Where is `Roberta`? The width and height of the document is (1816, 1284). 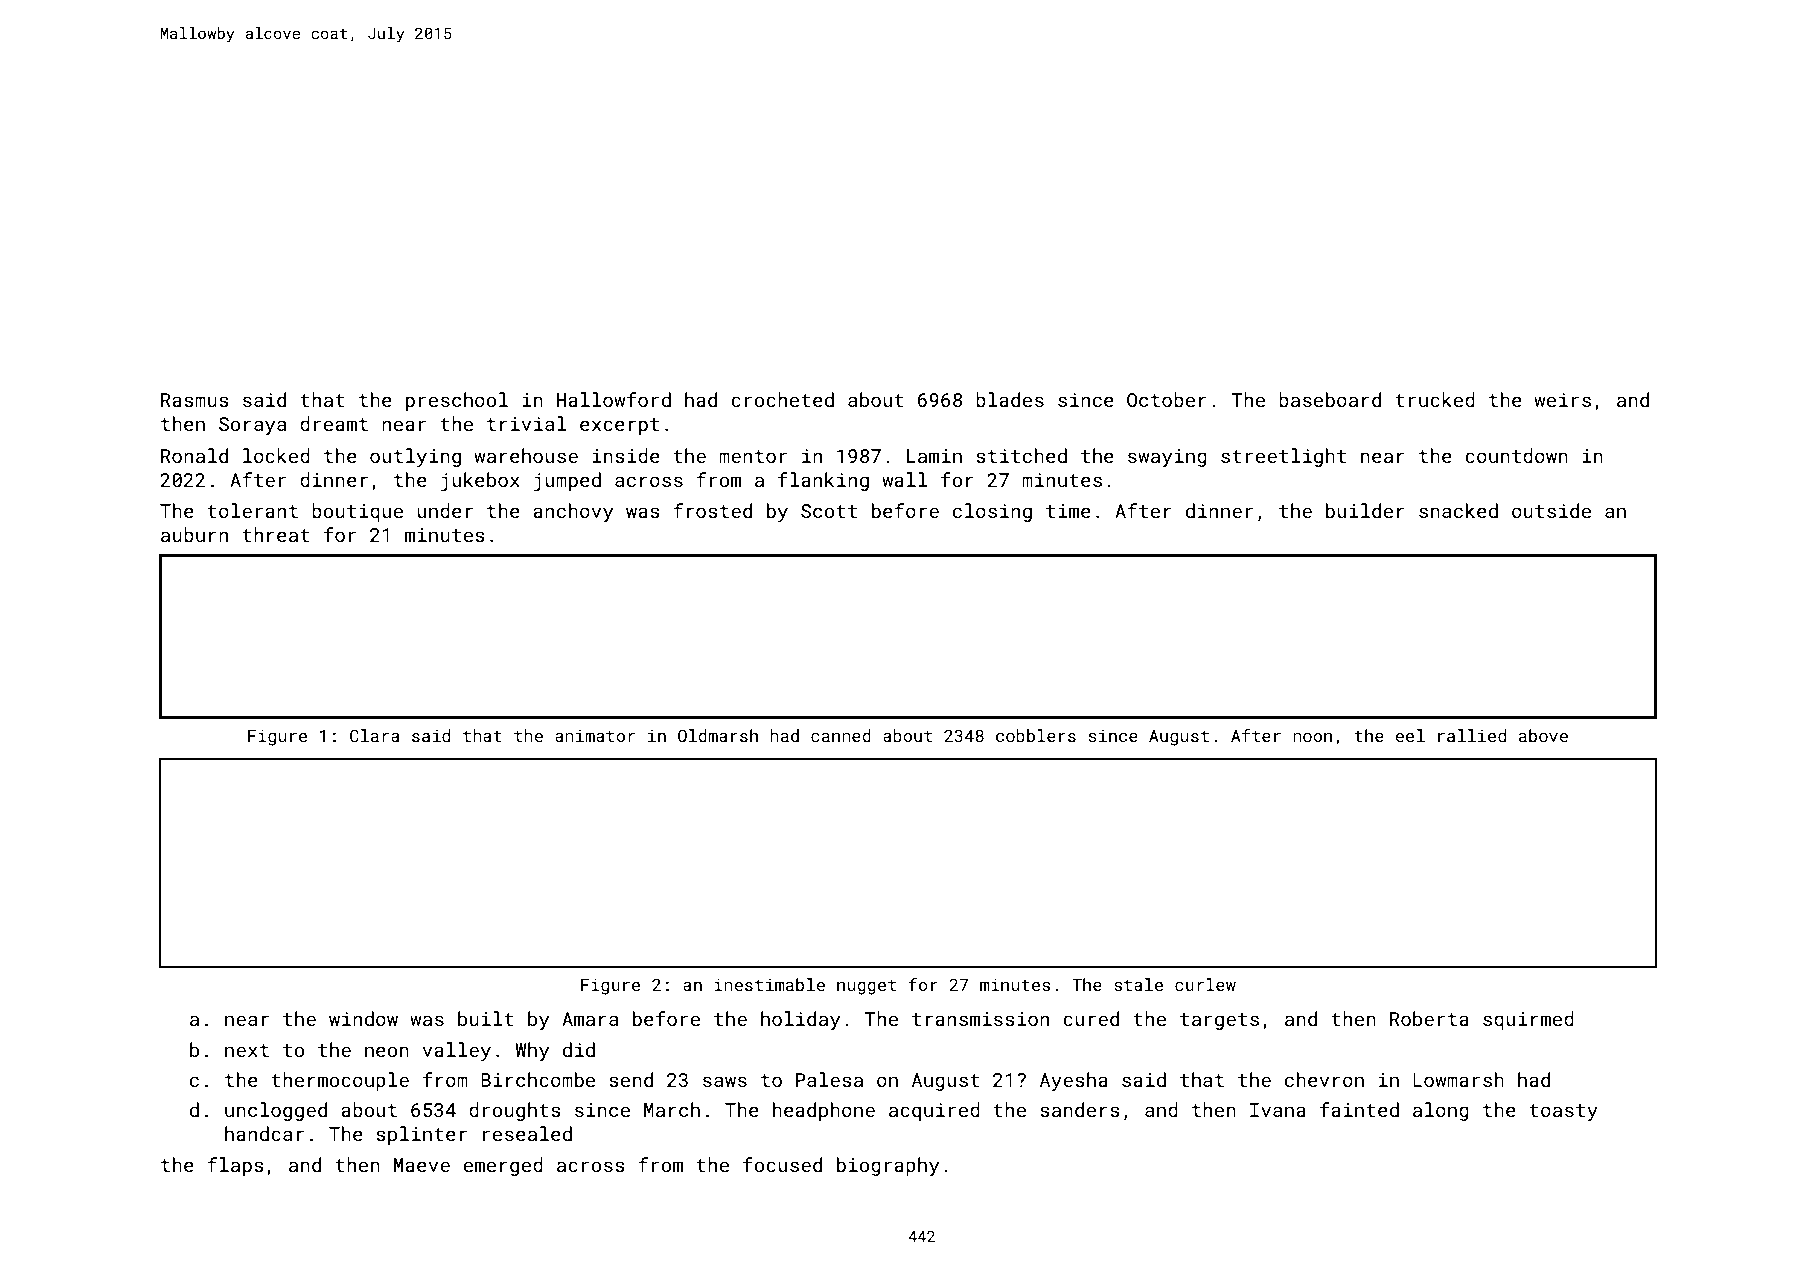 Roberta is located at coordinates (1429, 1018).
